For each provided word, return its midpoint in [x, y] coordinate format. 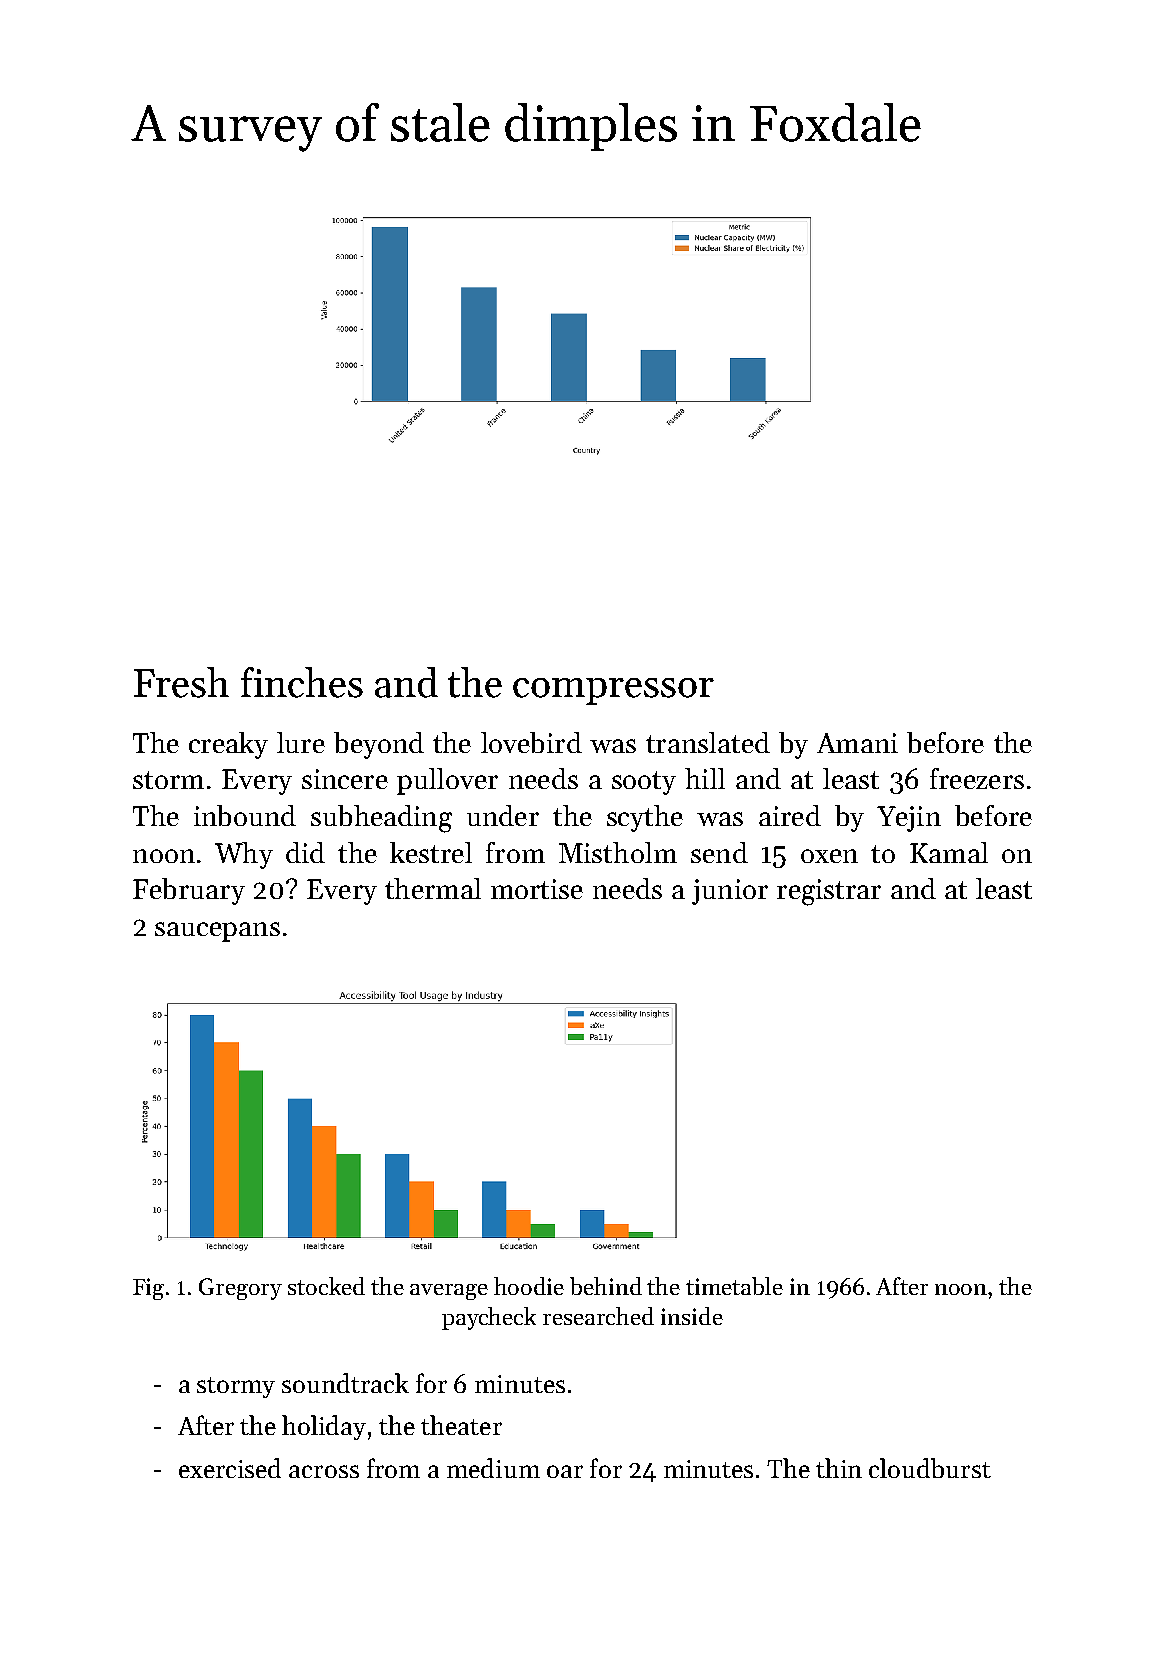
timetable [734, 1286]
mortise [537, 889]
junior [730, 892]
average [449, 1292]
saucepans [217, 932]
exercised [230, 1468]
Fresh [181, 682]
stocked [326, 1286]
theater [461, 1425]
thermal [433, 888]
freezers [977, 778]
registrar [829, 892]
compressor [613, 691]
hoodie [529, 1286]
